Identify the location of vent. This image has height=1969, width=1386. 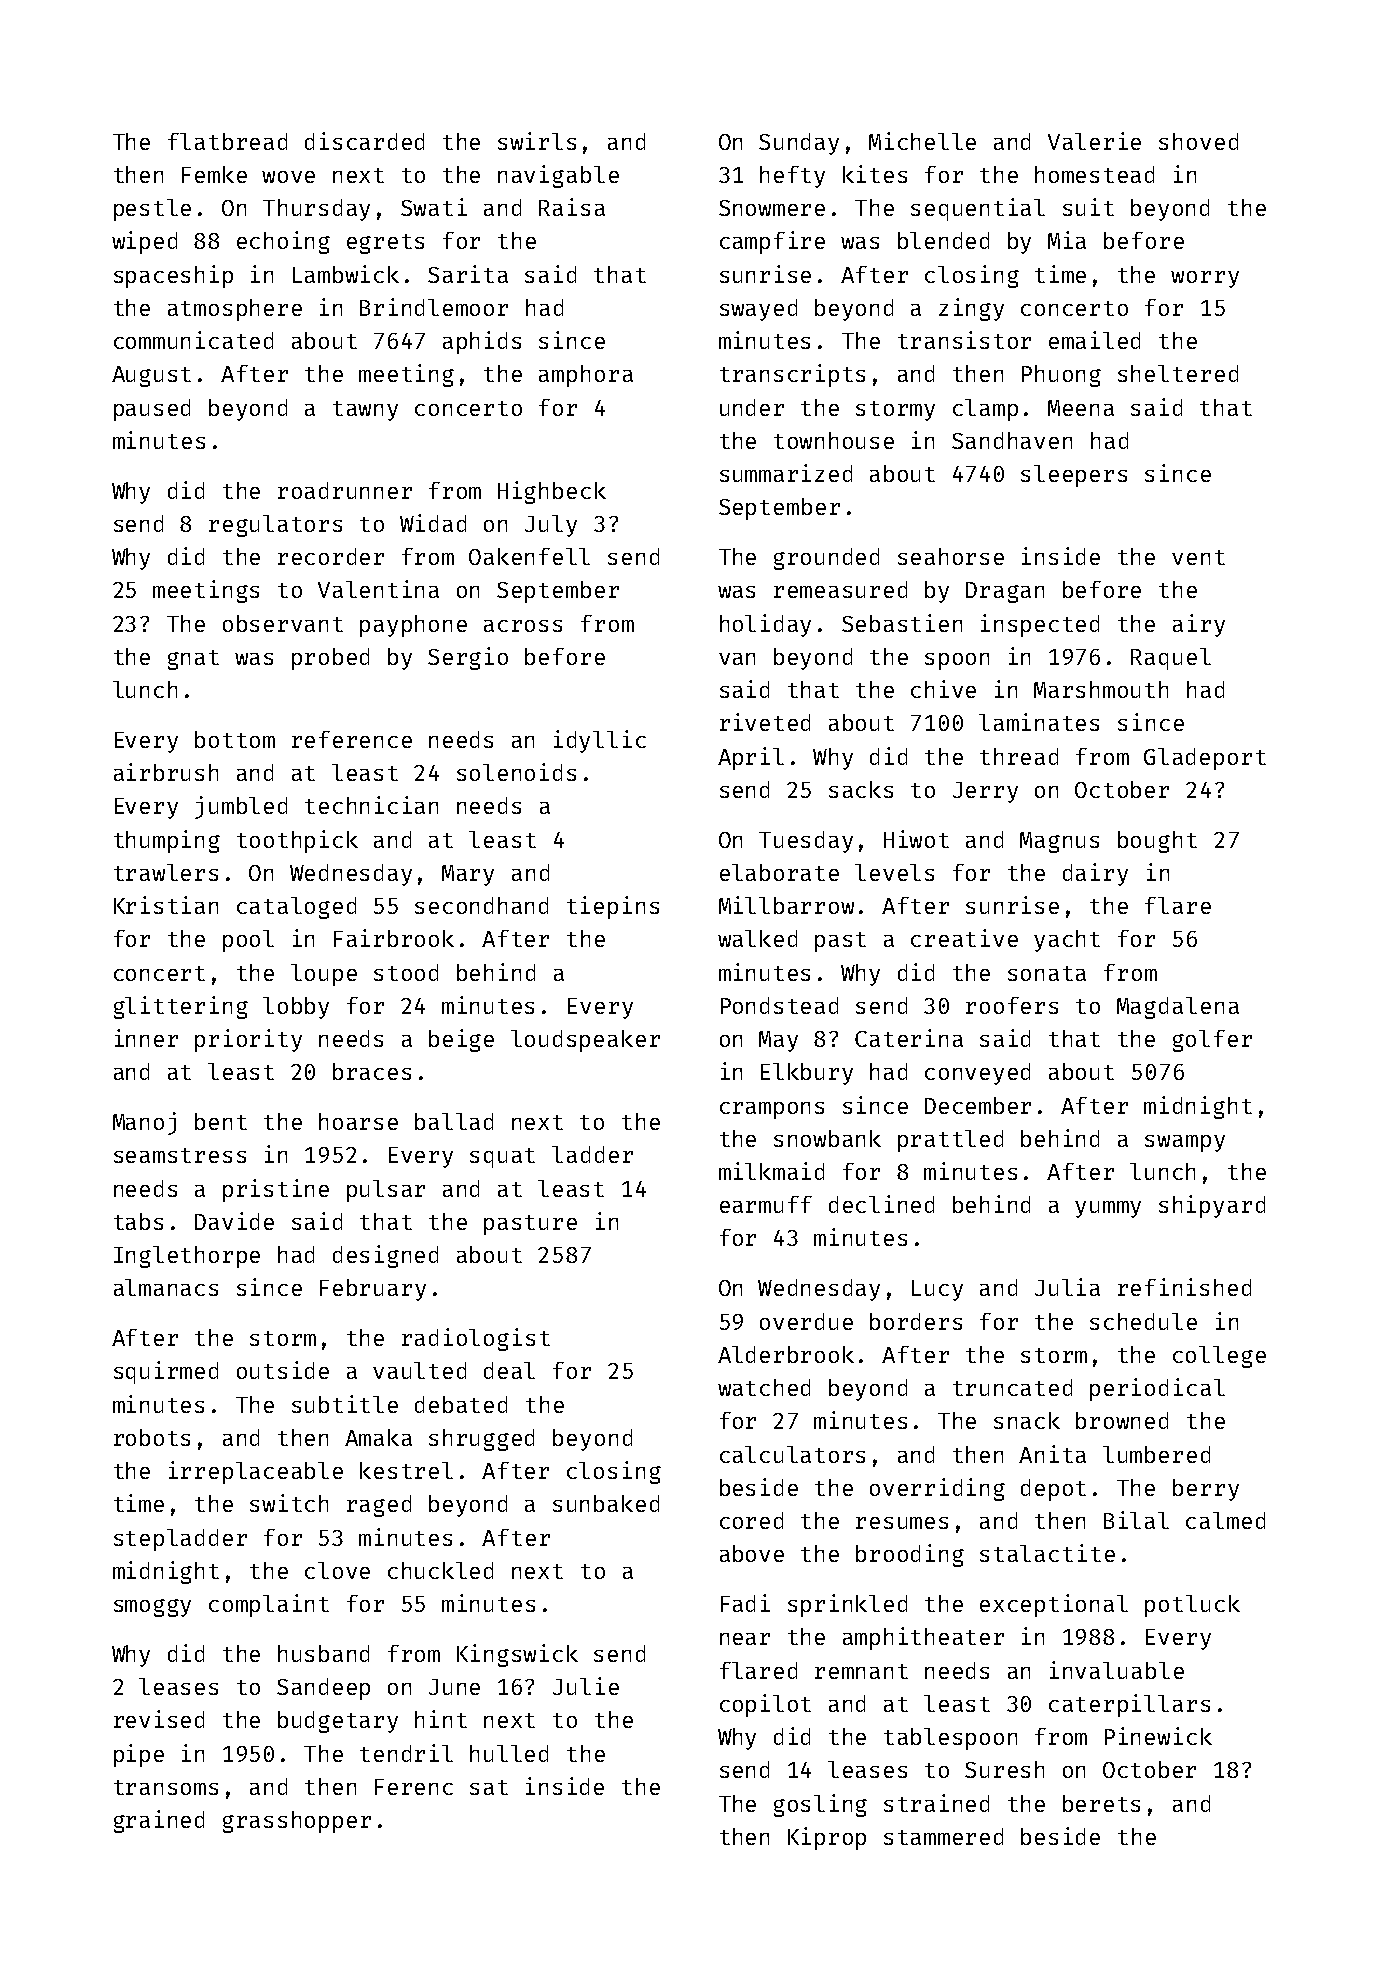
(1198, 557).
